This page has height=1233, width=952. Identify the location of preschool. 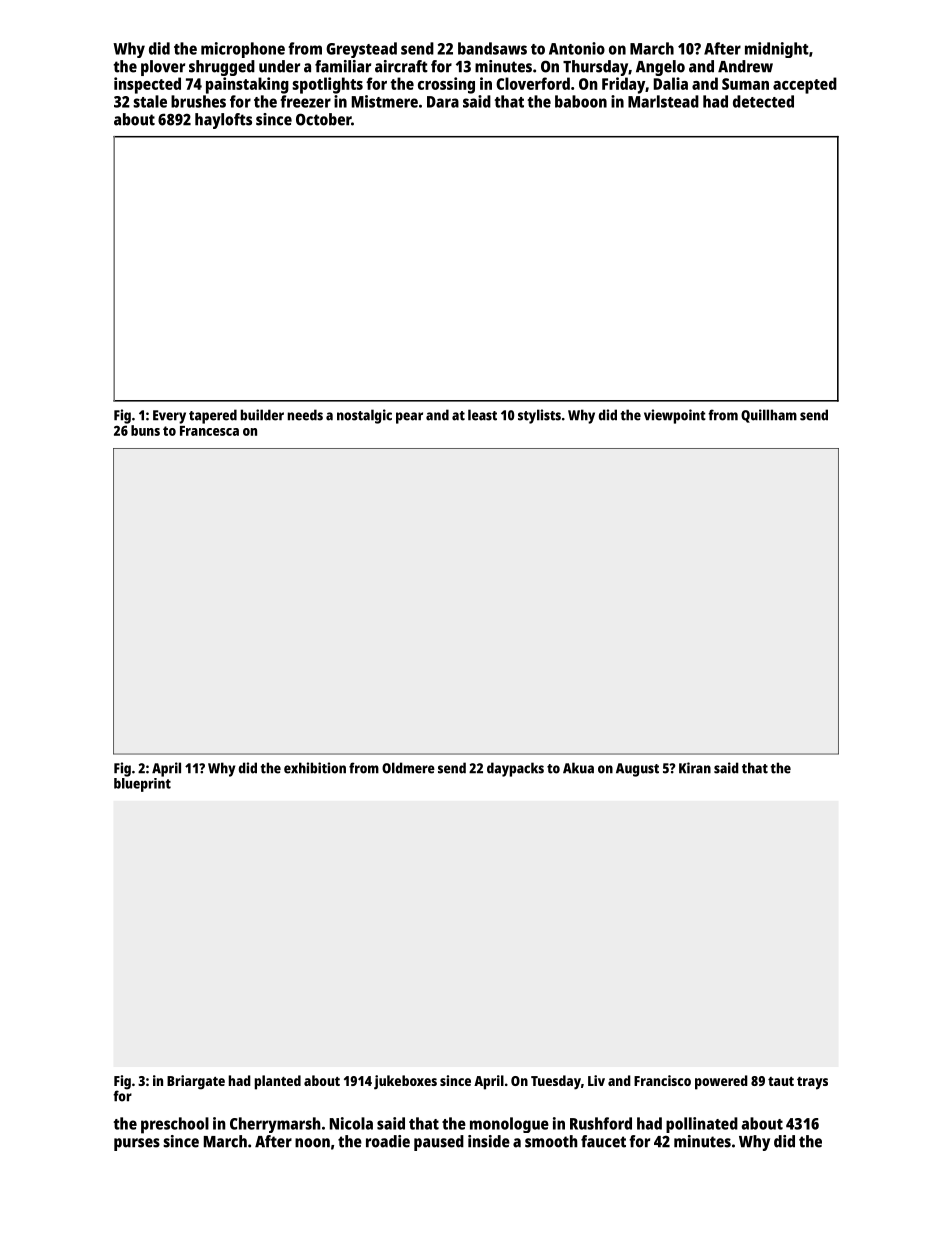
(175, 1125).
